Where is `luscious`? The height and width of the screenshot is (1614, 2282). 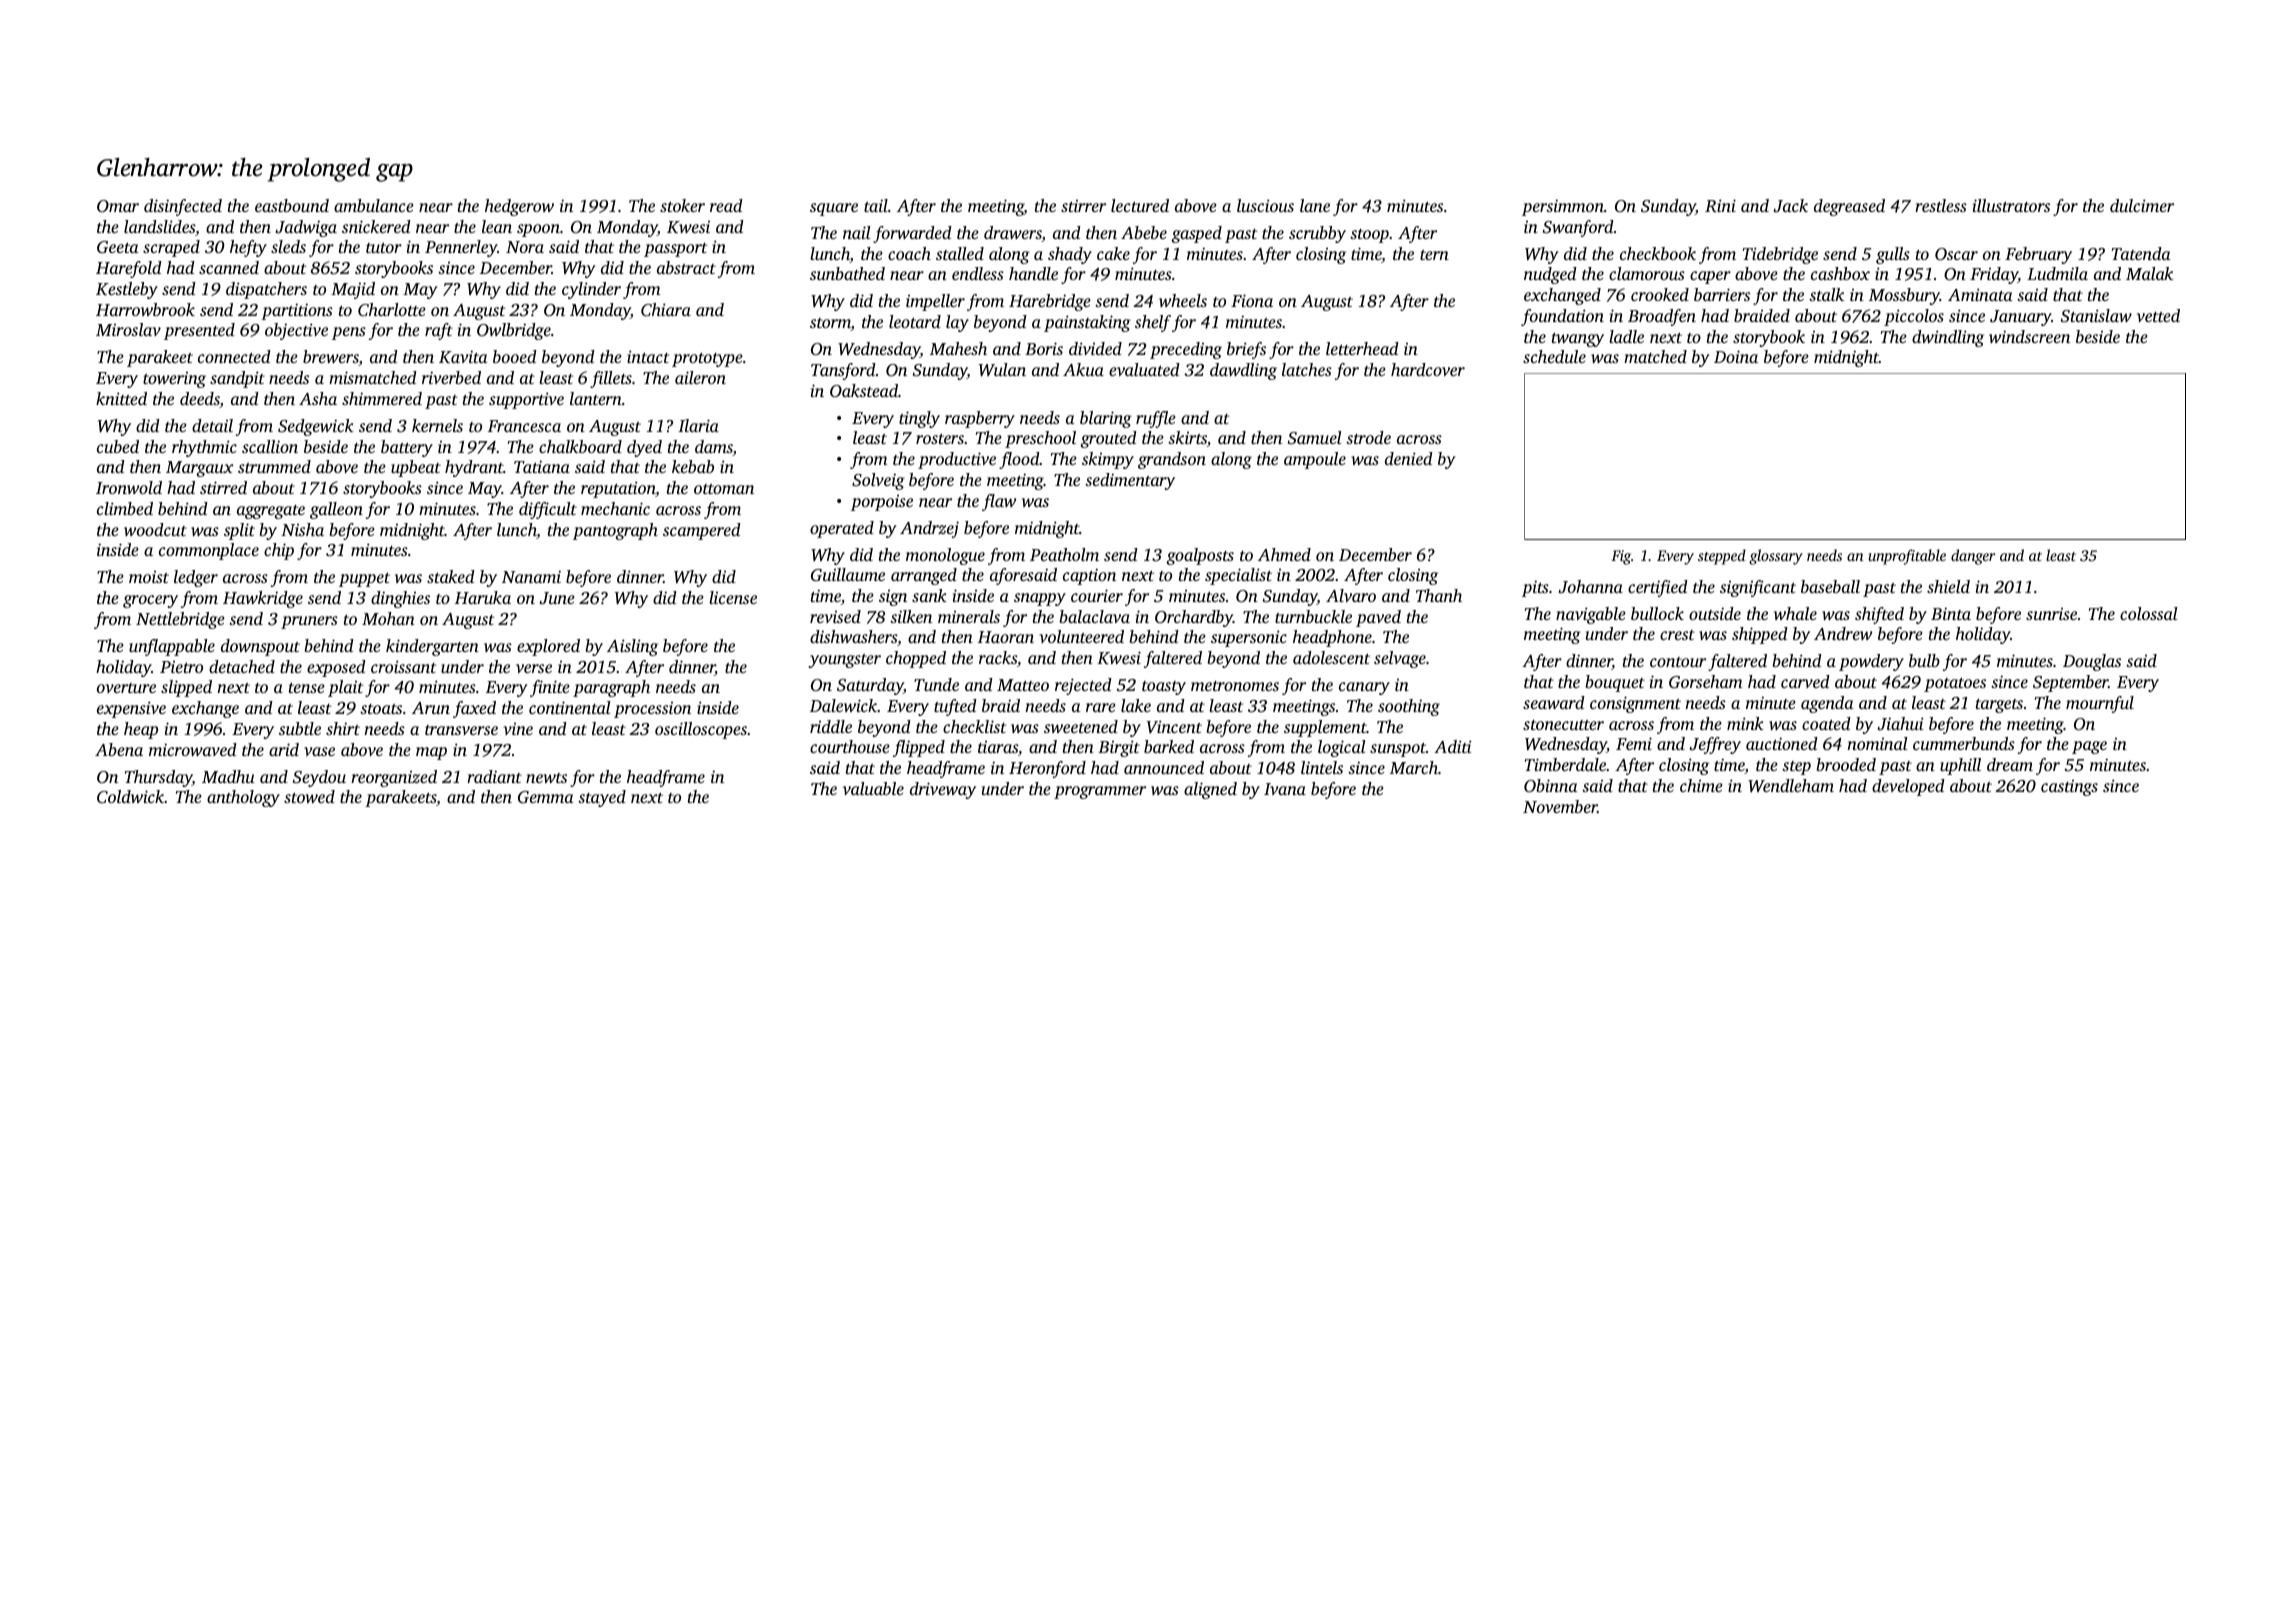 luscious is located at coordinates (1265, 205).
